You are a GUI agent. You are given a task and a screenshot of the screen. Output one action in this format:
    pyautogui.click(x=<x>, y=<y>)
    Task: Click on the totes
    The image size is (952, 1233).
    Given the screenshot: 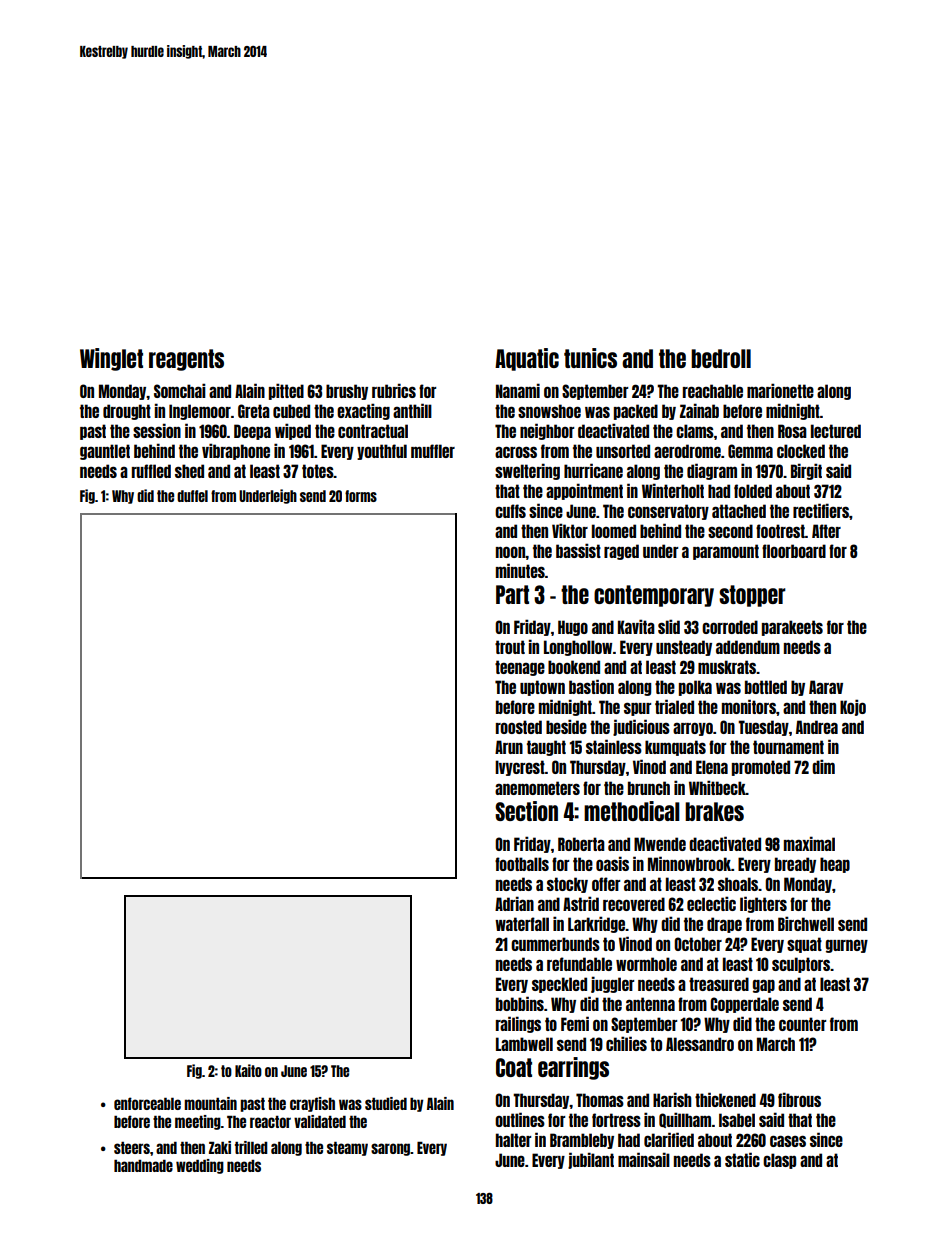 What is the action you would take?
    pyautogui.click(x=318, y=471)
